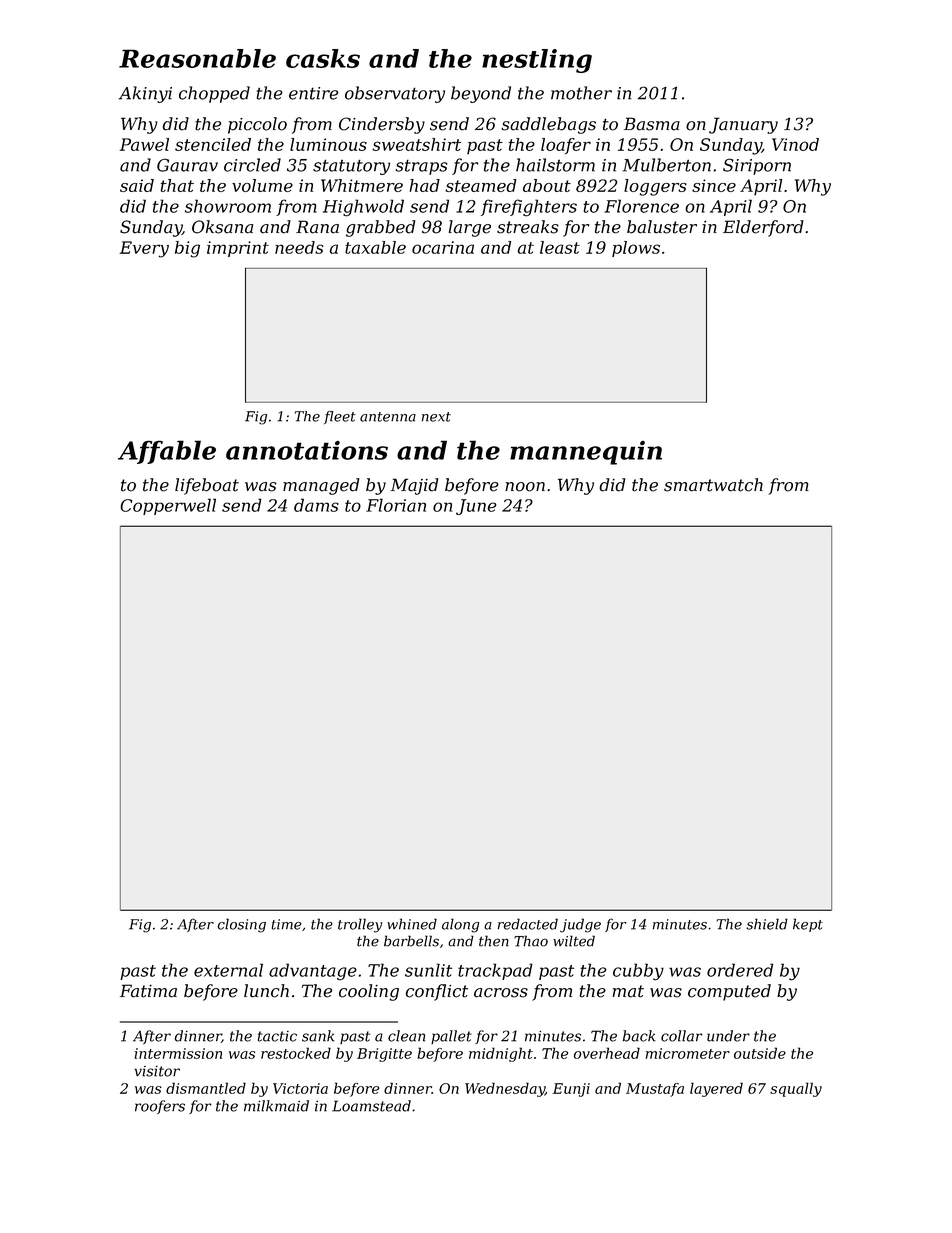 Image resolution: width=952 pixels, height=1233 pixels. Describe the element at coordinates (481, 94) in the screenshot. I see `beyond` at that location.
